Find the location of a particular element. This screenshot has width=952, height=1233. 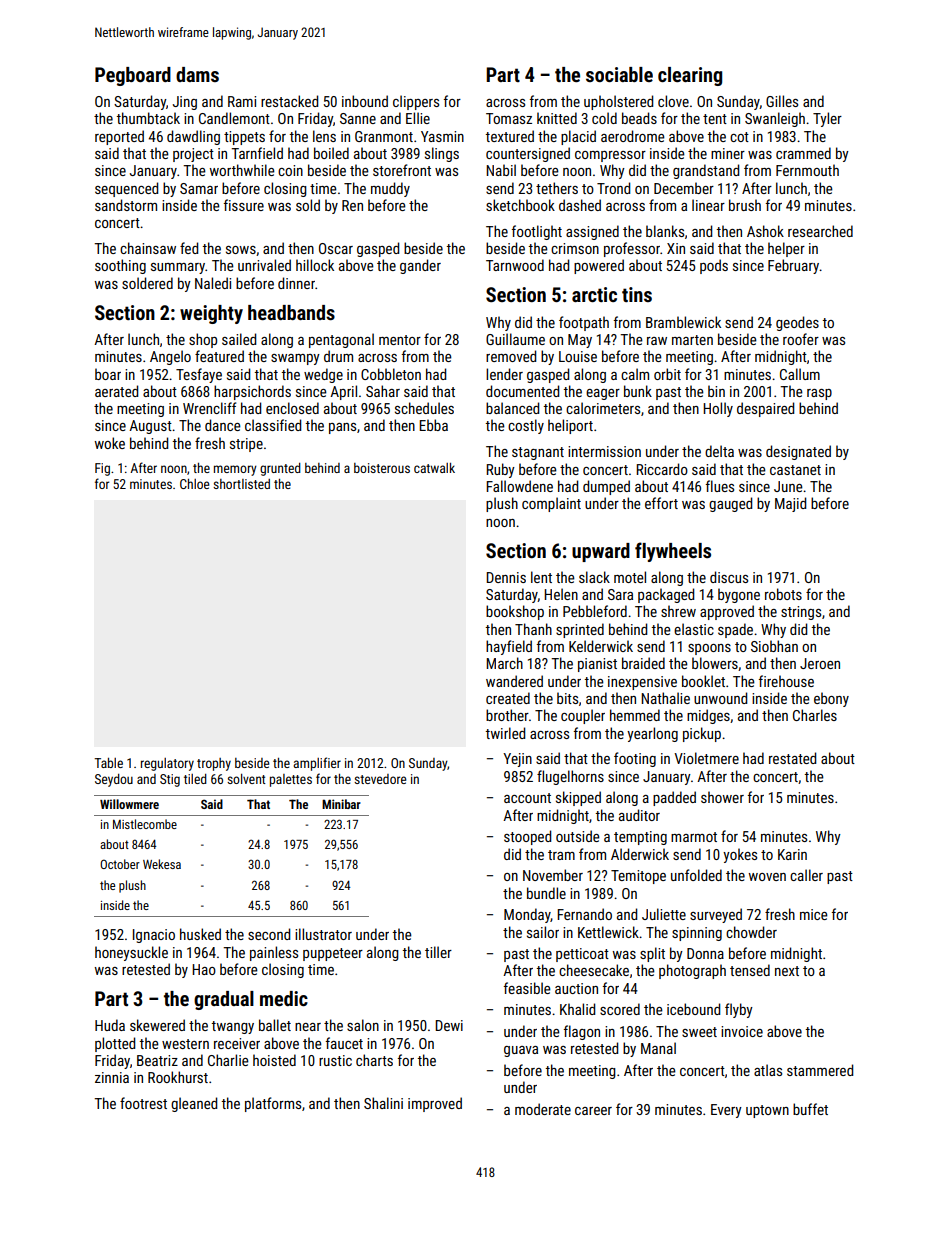

Louise is located at coordinates (578, 356).
